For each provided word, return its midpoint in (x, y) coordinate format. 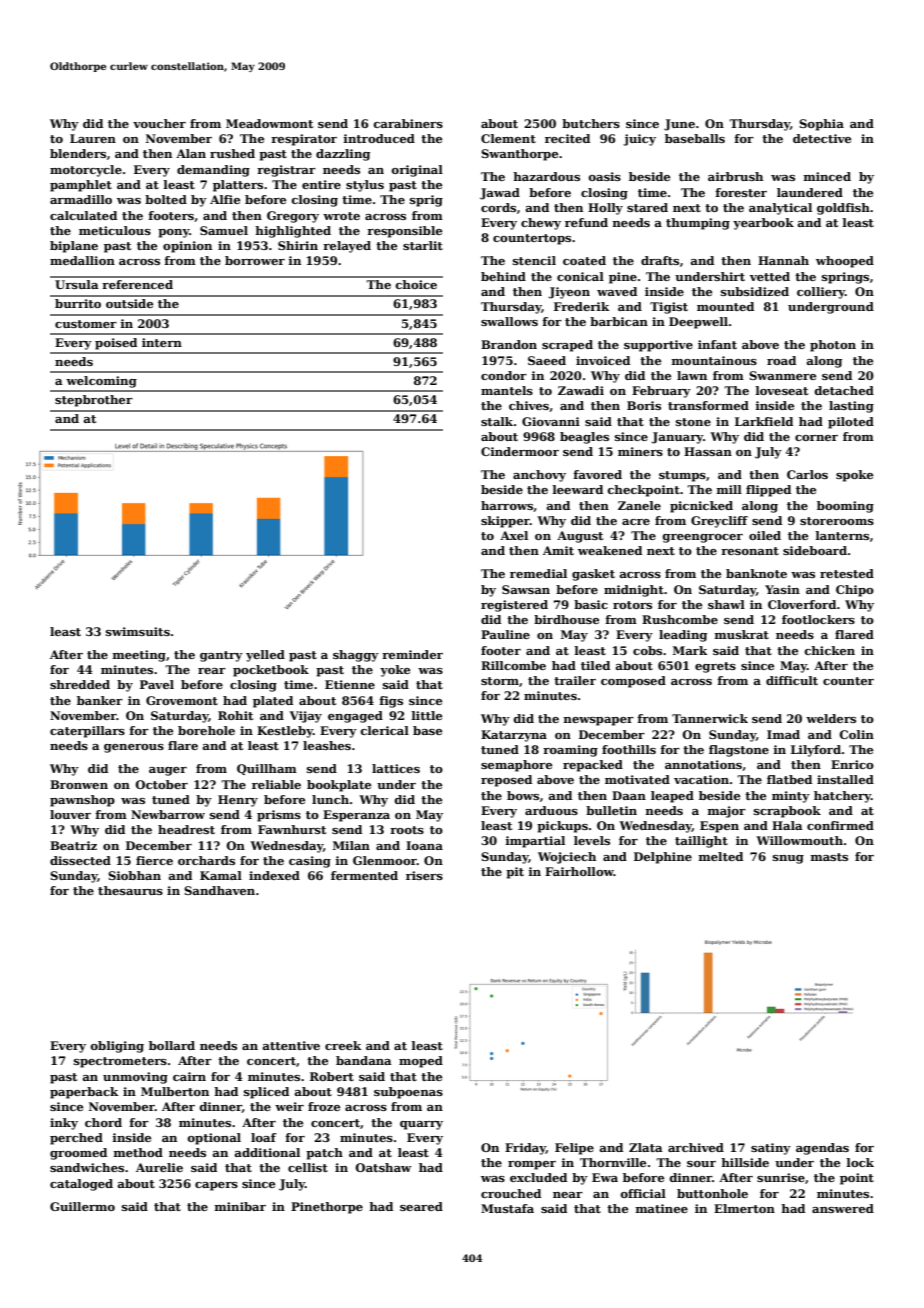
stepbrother (94, 401)
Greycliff (719, 522)
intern (162, 342)
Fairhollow (579, 871)
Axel (514, 535)
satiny (771, 1149)
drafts (660, 260)
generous (134, 748)
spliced (266, 1093)
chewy (541, 224)
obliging (117, 1047)
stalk (497, 421)
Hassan (708, 451)
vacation (701, 779)
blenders (78, 153)
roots (407, 830)
